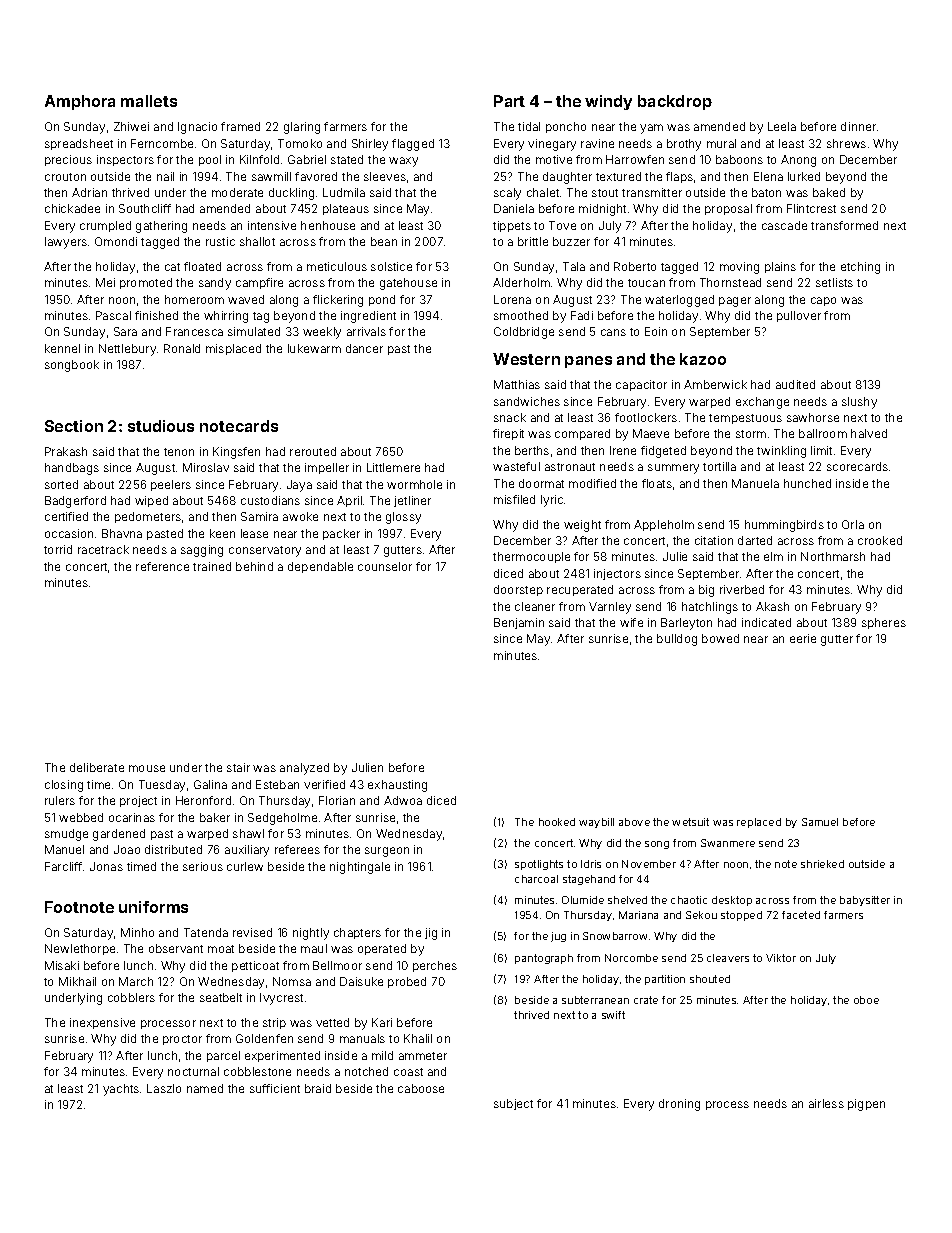 The image size is (952, 1233). What do you see at coordinates (80, 949) in the screenshot?
I see `Newlethorpe` at bounding box center [80, 949].
